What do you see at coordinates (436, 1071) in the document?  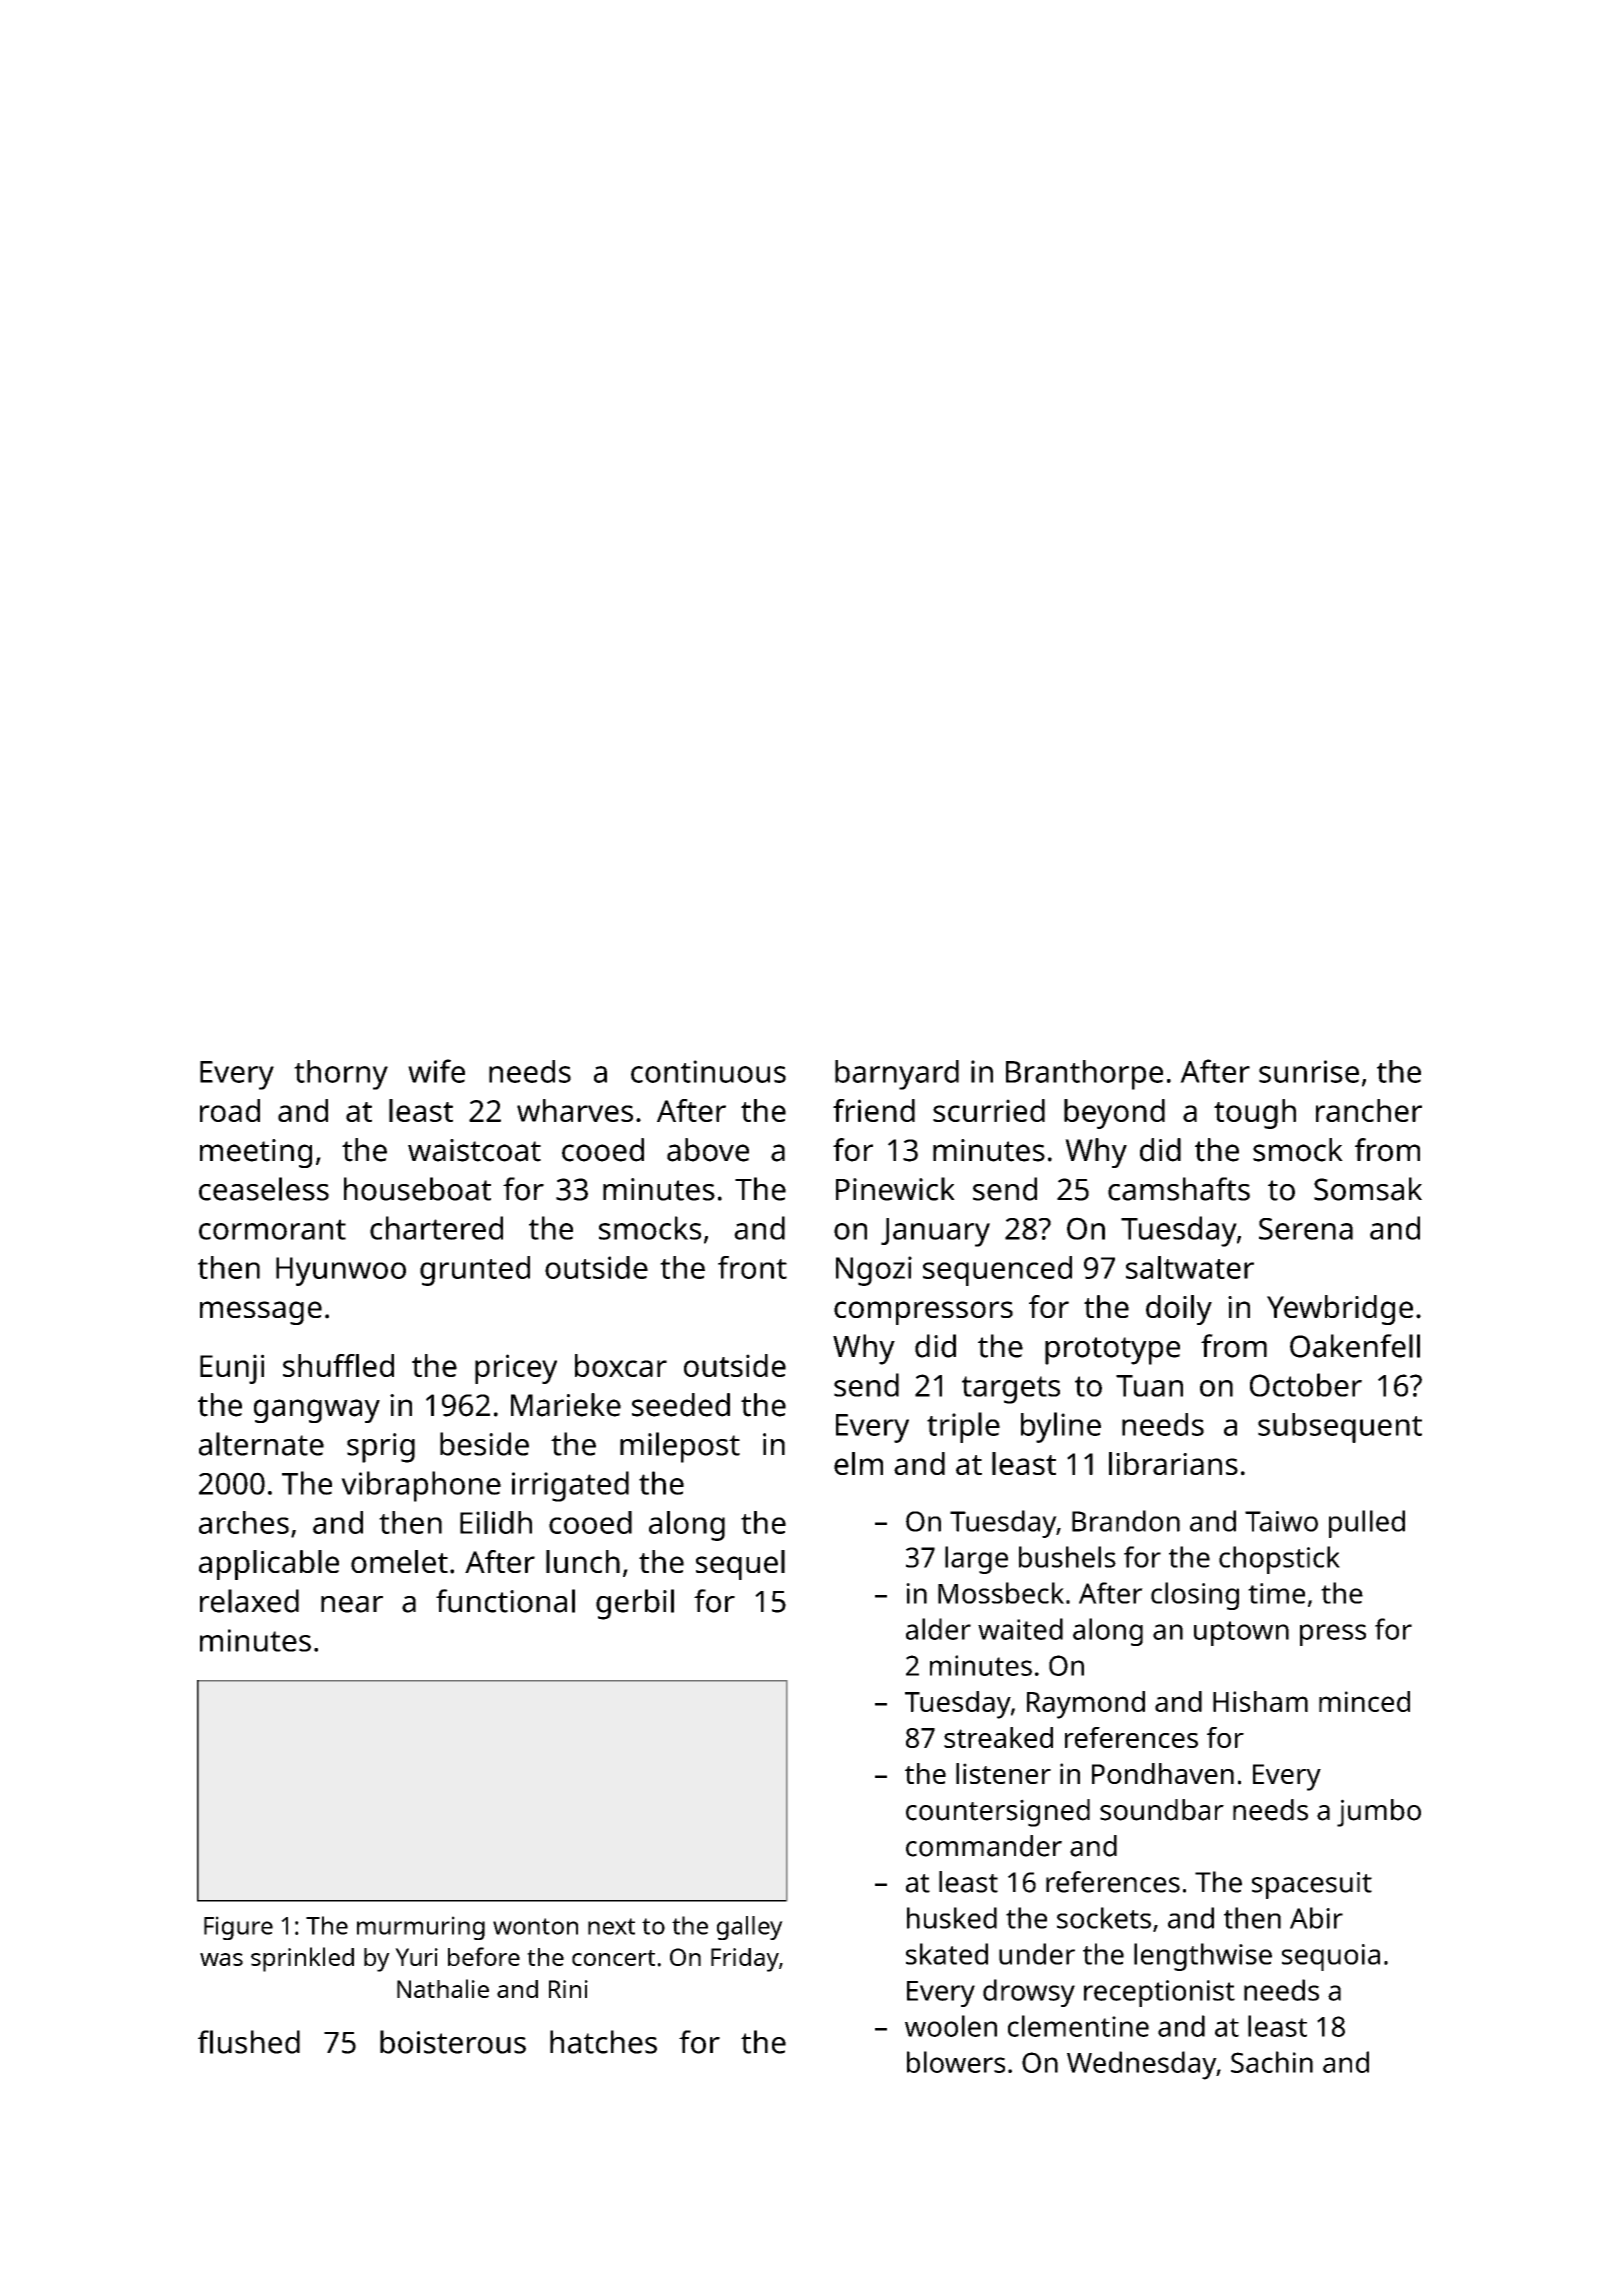 I see `wife` at bounding box center [436, 1071].
